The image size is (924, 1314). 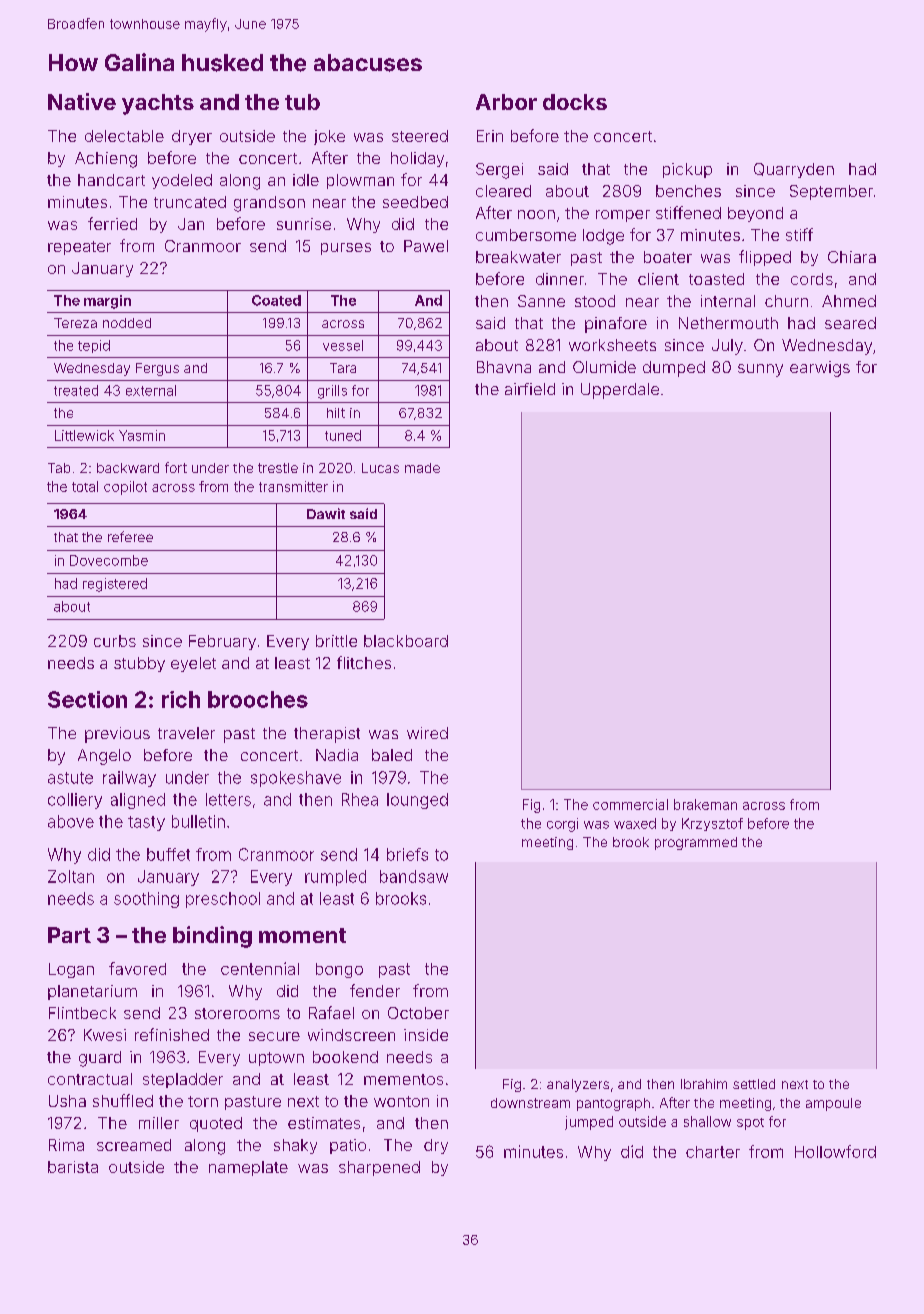 I want to click on made, so click(x=422, y=468).
